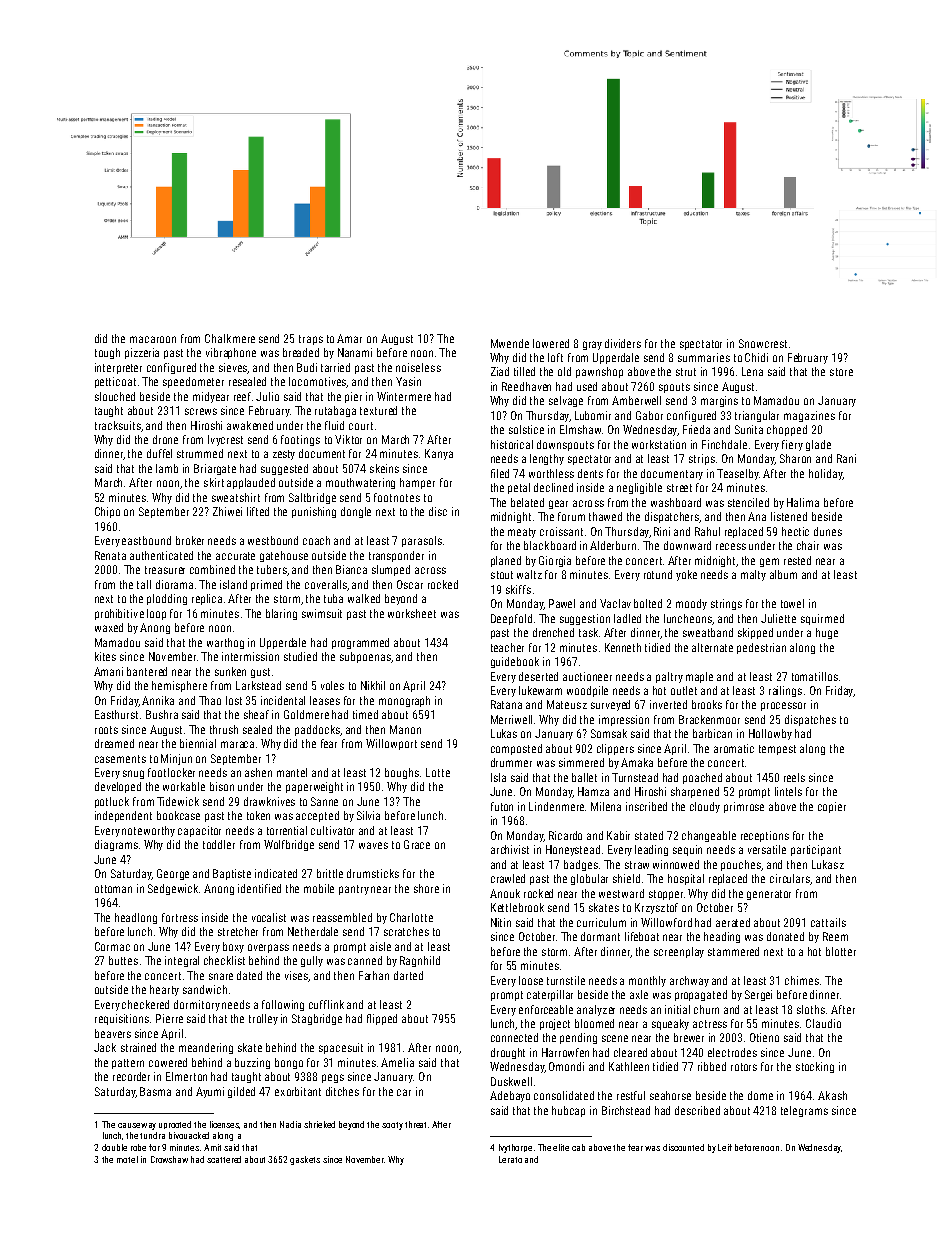  What do you see at coordinates (415, 1124) in the page?
I see `threat` at bounding box center [415, 1124].
